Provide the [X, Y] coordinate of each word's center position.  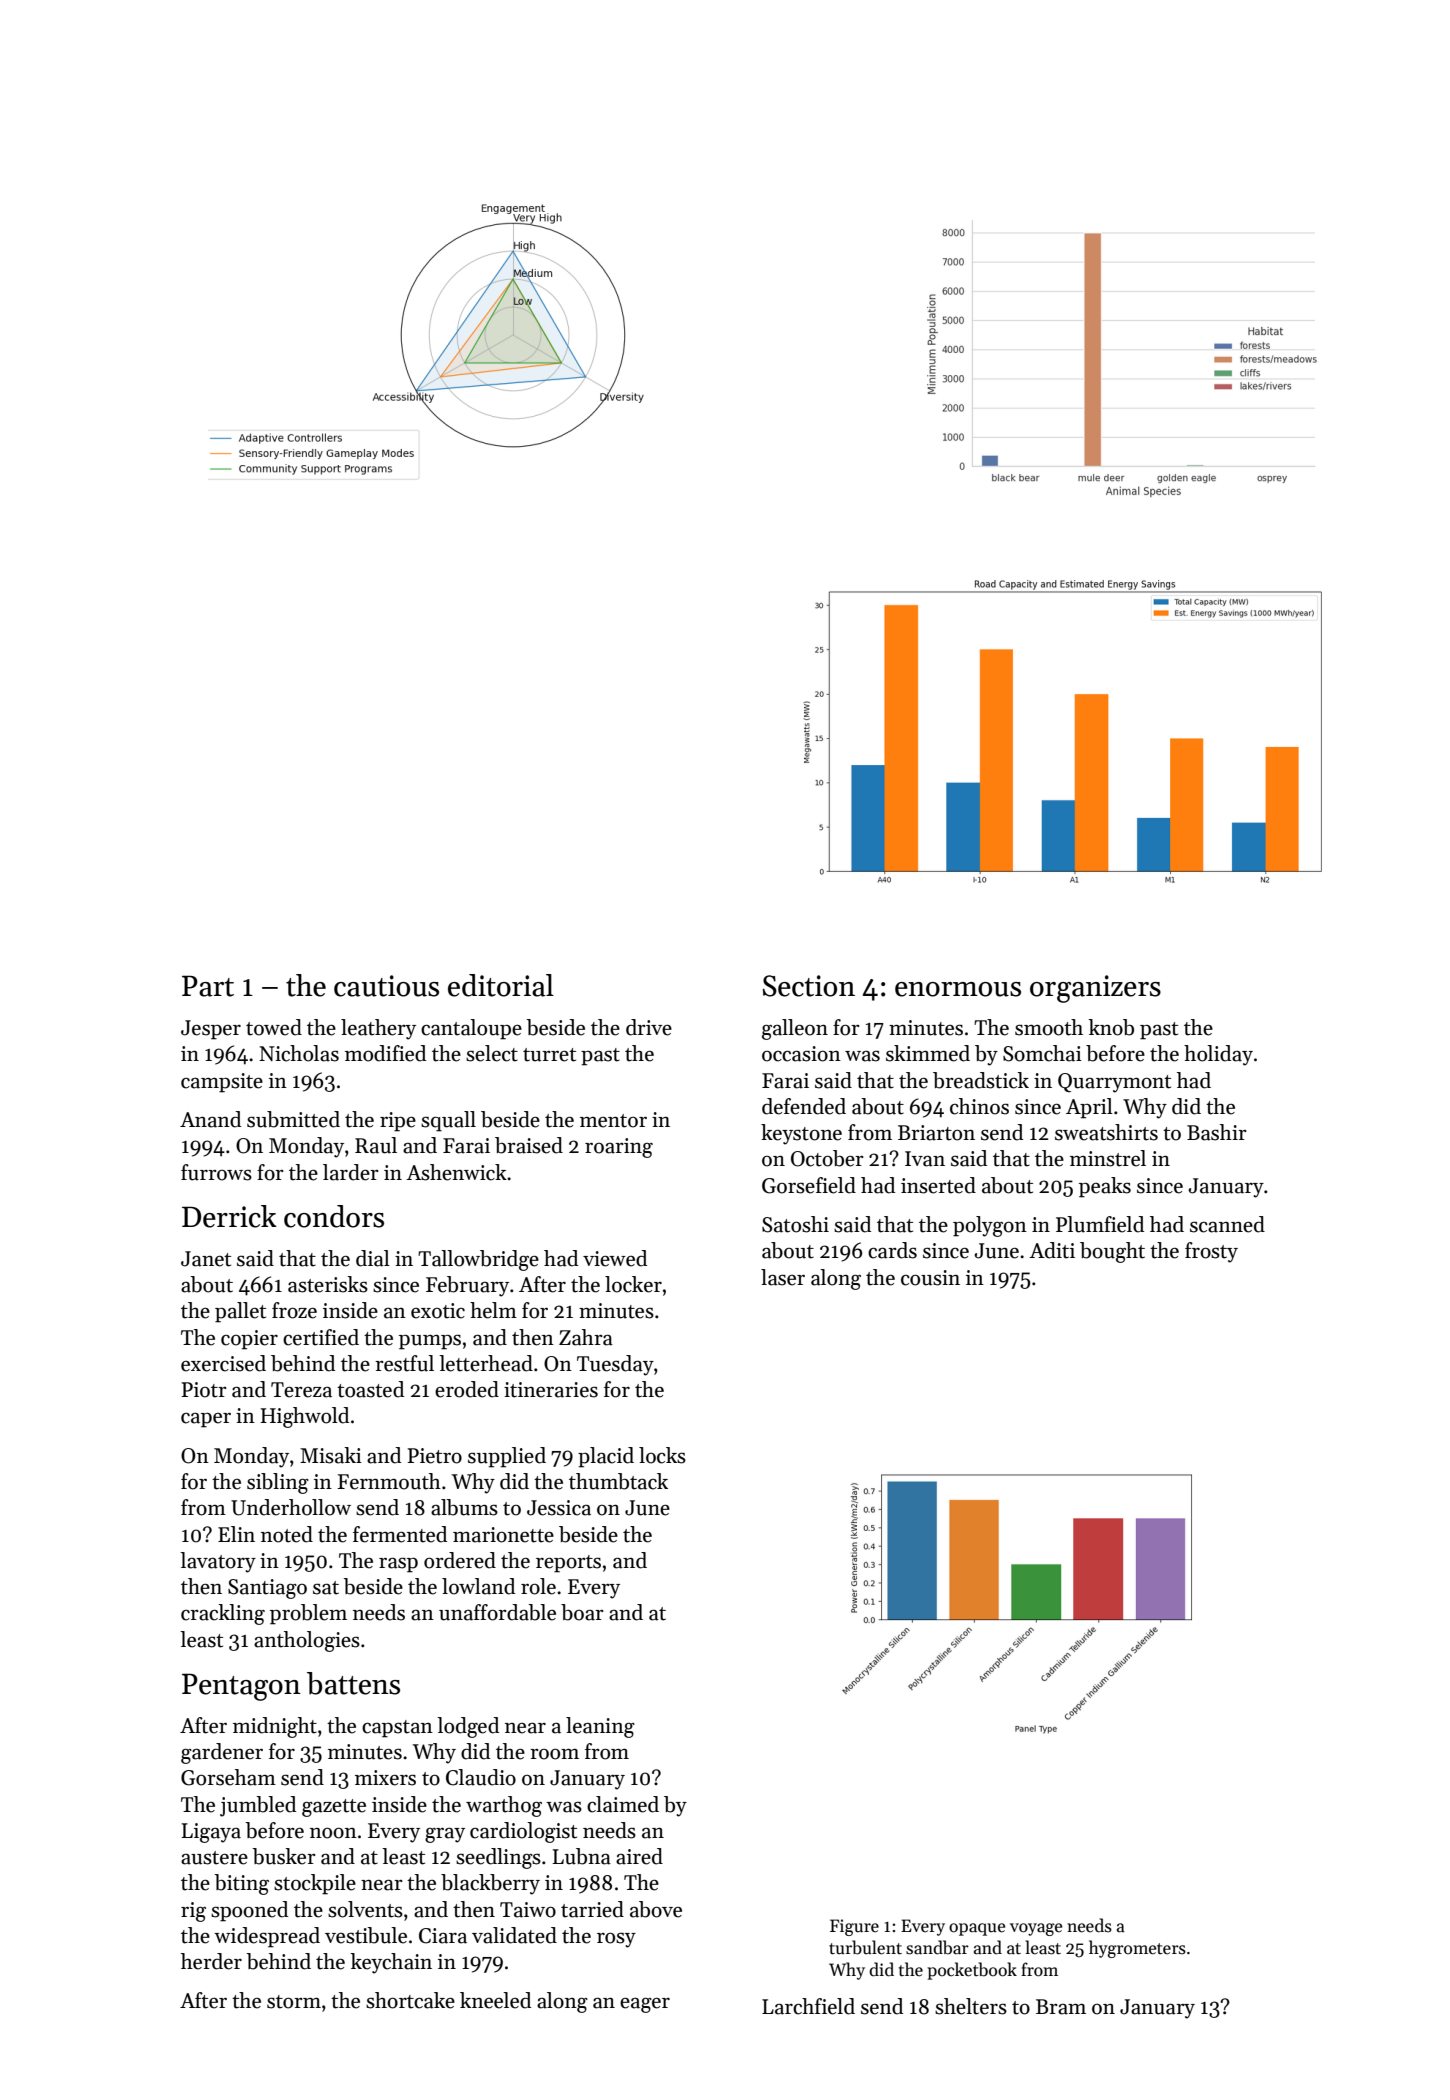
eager [645, 2005]
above [656, 1909]
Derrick [229, 1216]
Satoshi [795, 1224]
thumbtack [618, 1481]
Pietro [434, 1456]
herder [211, 1961]
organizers [1095, 989]
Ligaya [211, 1833]
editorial [501, 985]
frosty [1211, 1252]
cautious [386, 986]
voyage [1036, 1929]
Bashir [1217, 1132]
